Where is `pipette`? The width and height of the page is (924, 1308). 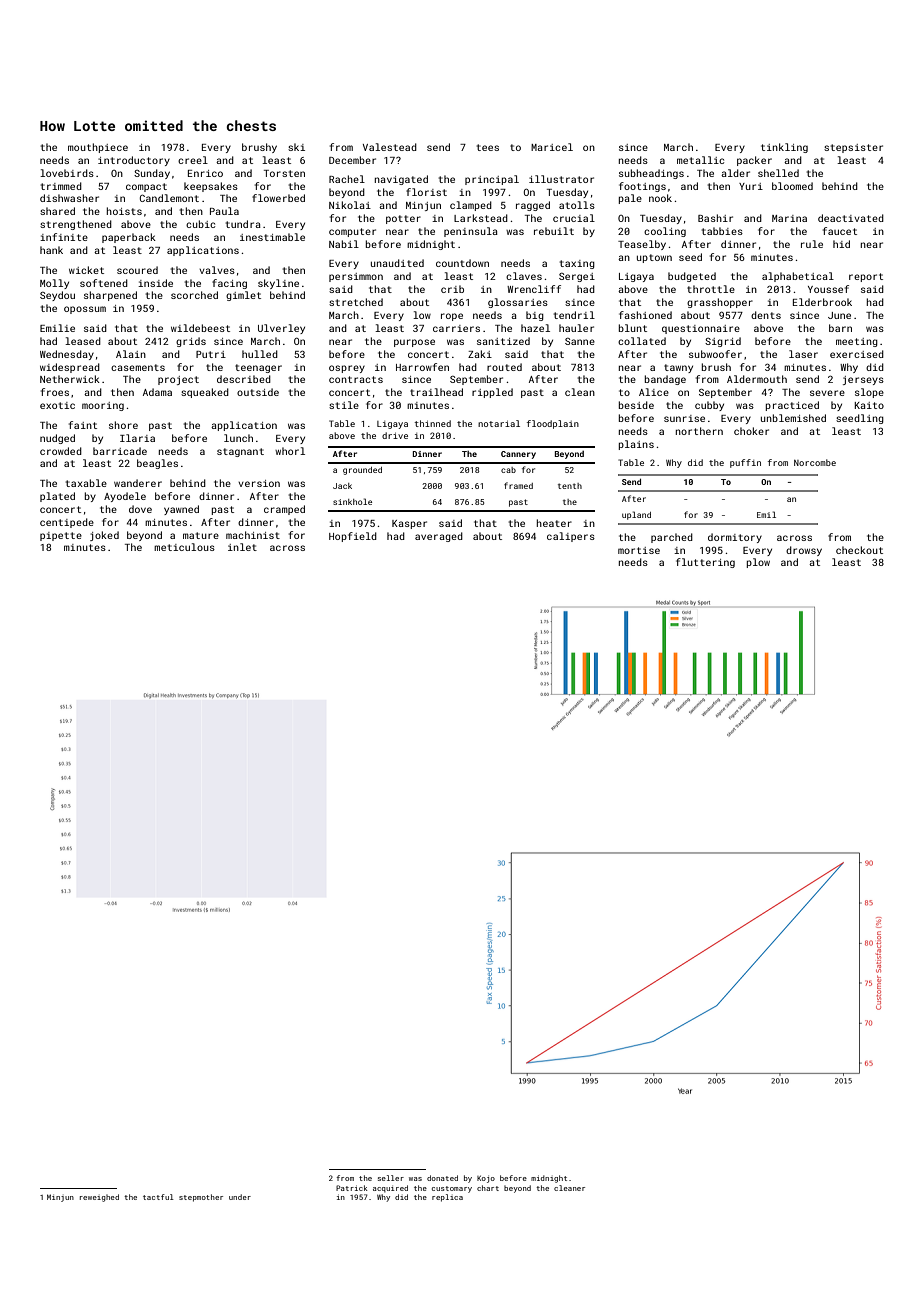
pipette is located at coordinates (61, 536).
